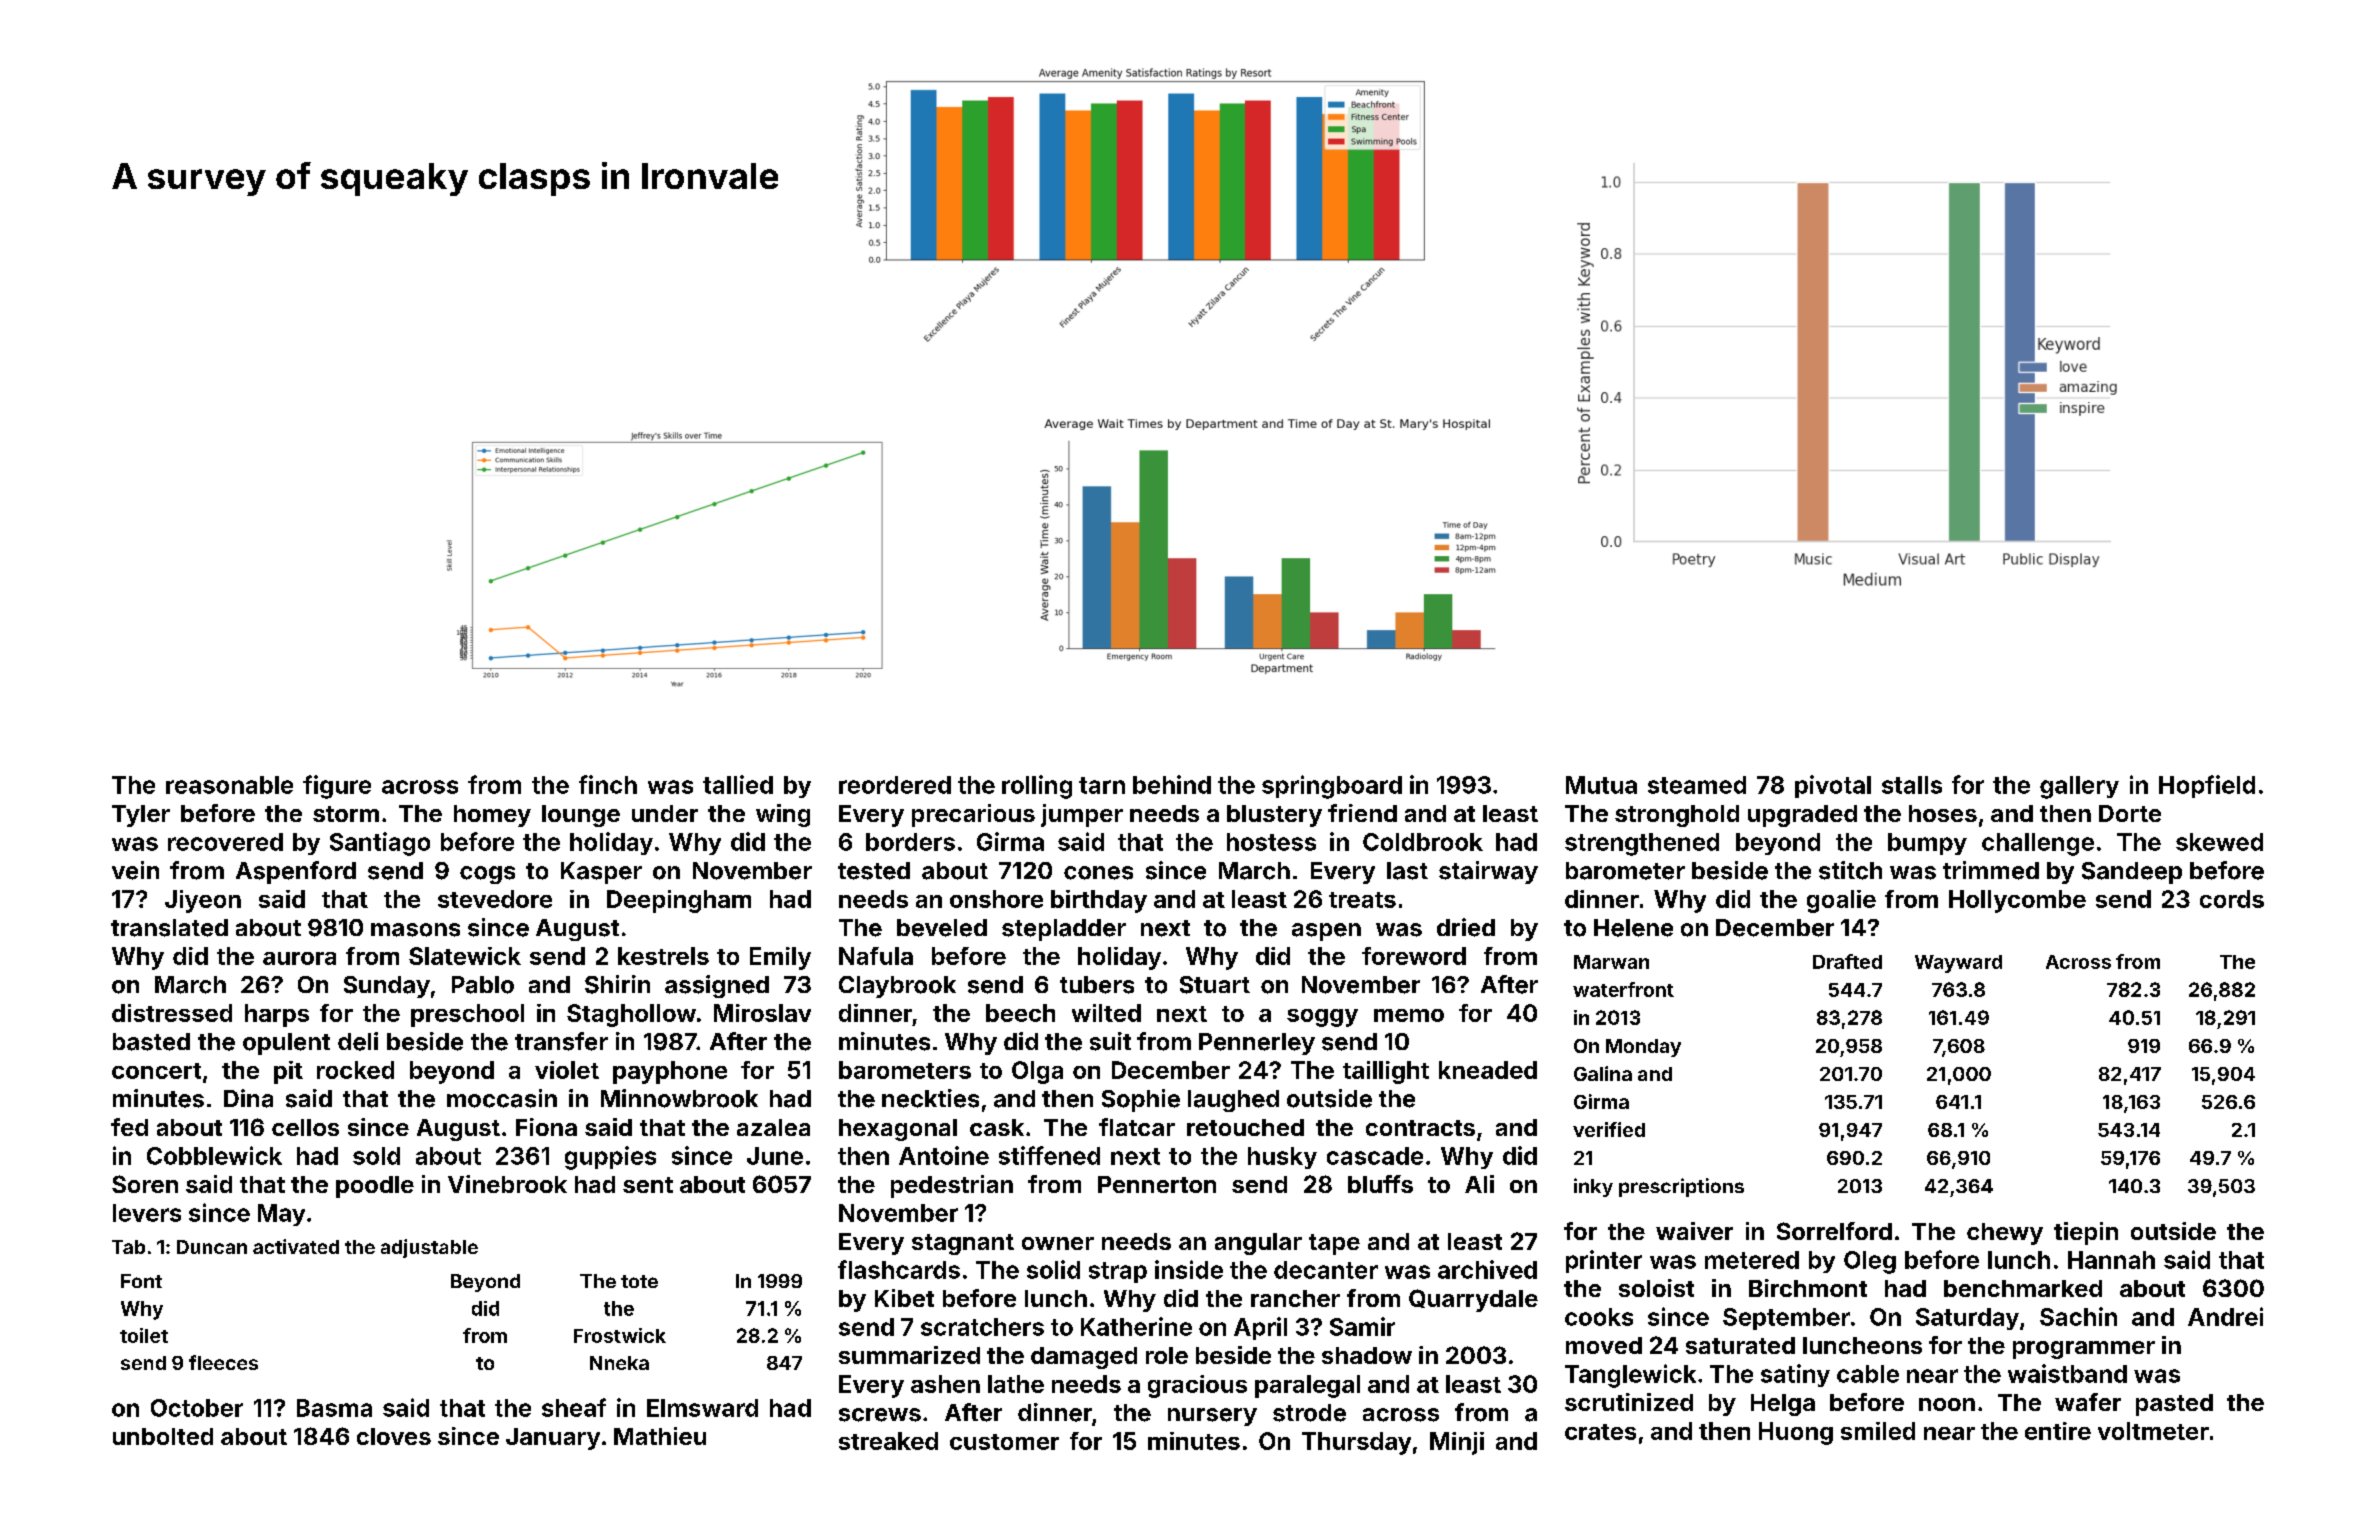  Describe the element at coordinates (2078, 1316) in the document. I see `Sachin` at that location.
